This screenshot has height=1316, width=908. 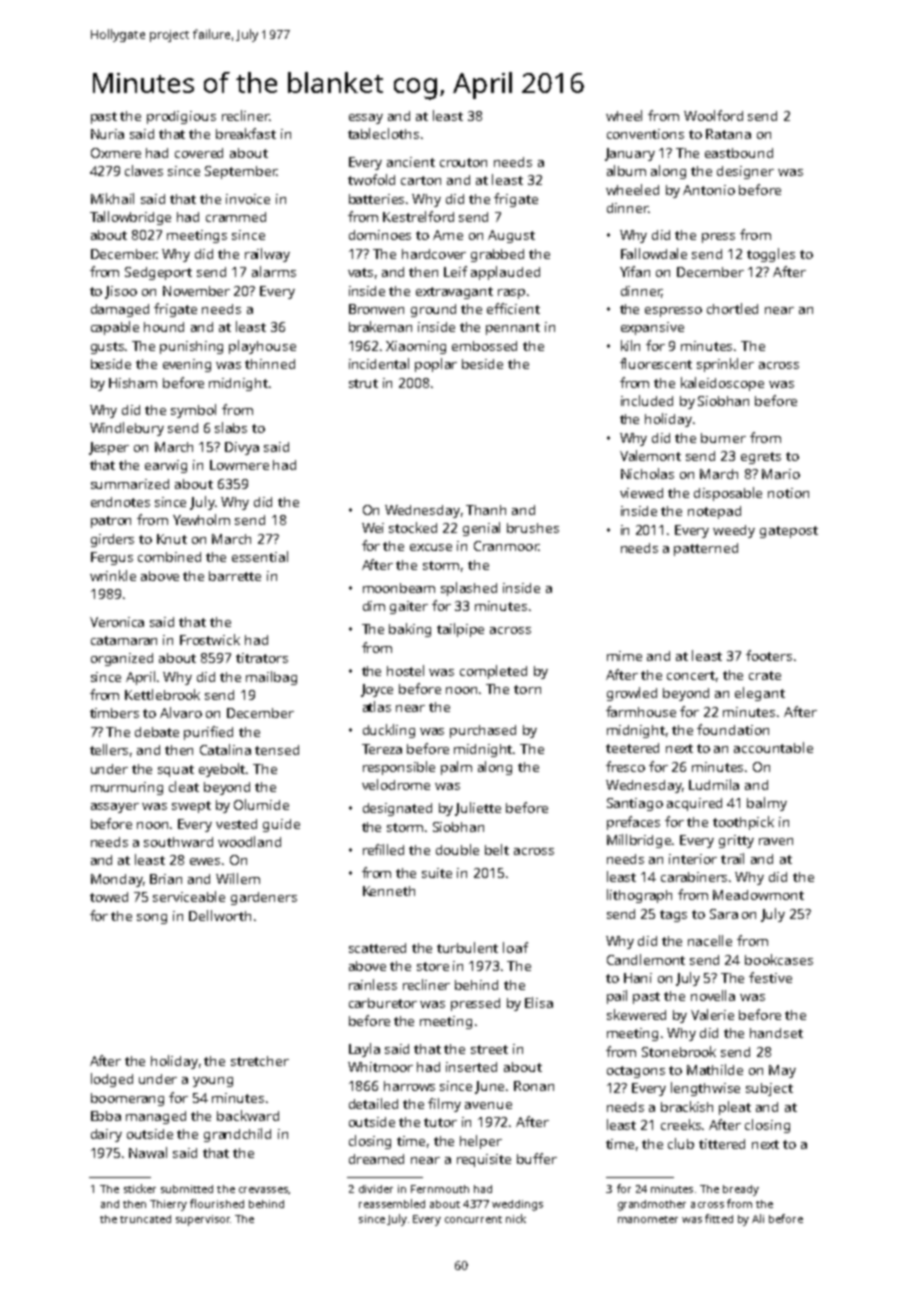 I want to click on crevasses, so click(x=263, y=1190).
